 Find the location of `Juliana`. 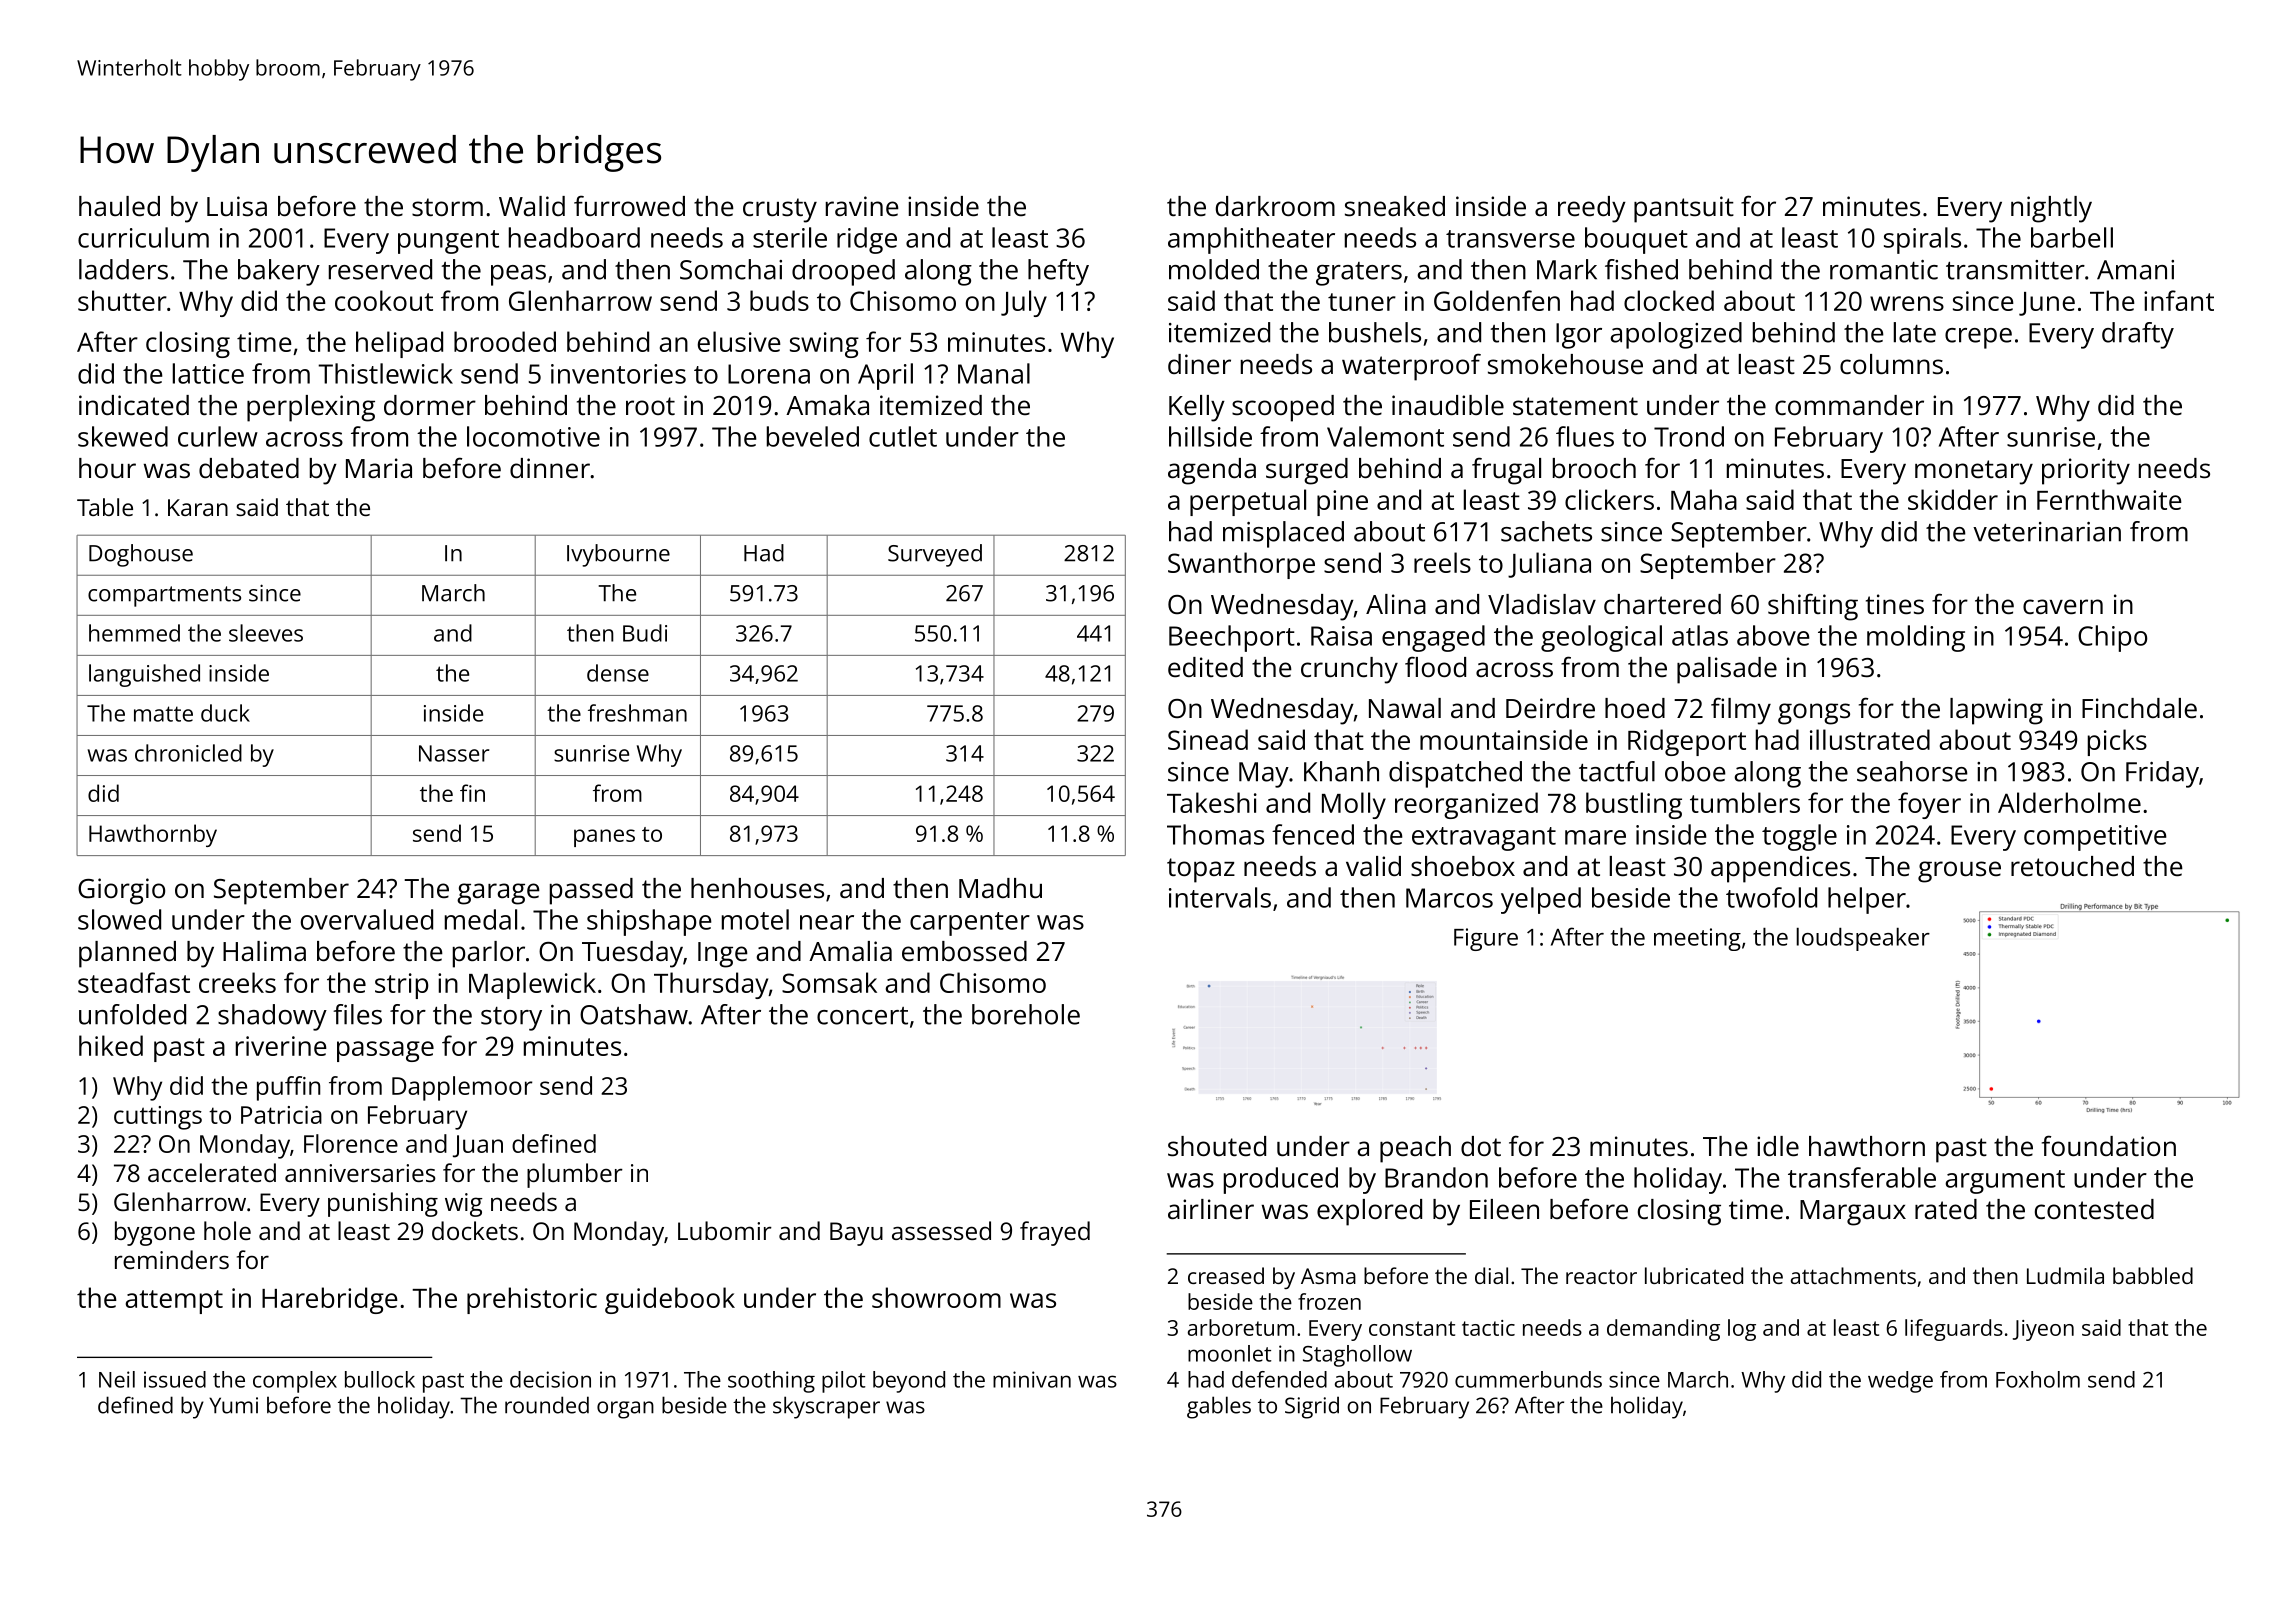

Juliana is located at coordinates (1549, 565).
